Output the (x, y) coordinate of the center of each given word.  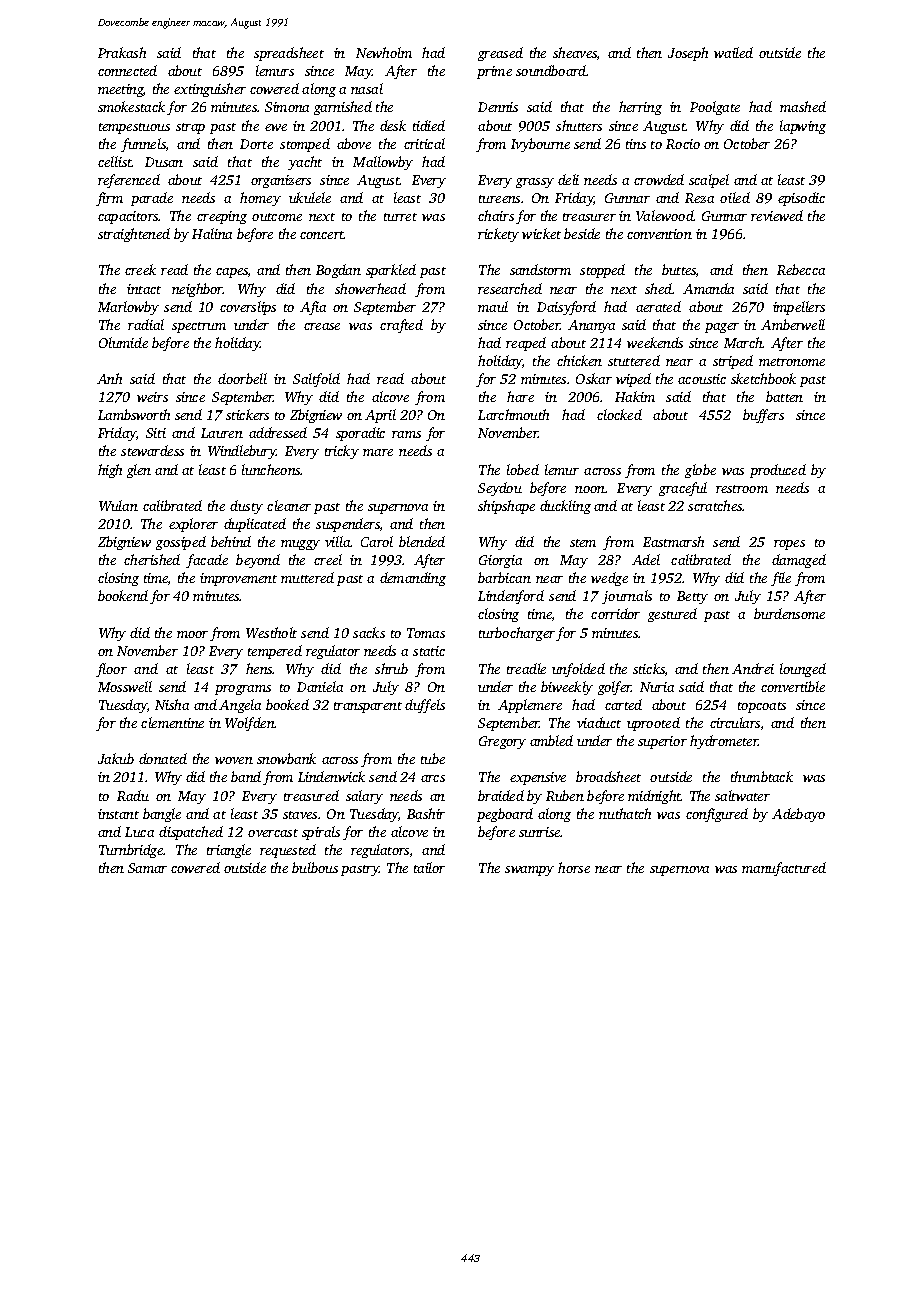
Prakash (122, 52)
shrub (391, 668)
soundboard (551, 70)
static (429, 651)
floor (111, 670)
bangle (162, 815)
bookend (123, 595)
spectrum (199, 327)
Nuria (657, 687)
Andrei (753, 668)
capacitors (128, 217)
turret (400, 217)
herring (640, 108)
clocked (619, 414)
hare (520, 396)
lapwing (803, 127)
